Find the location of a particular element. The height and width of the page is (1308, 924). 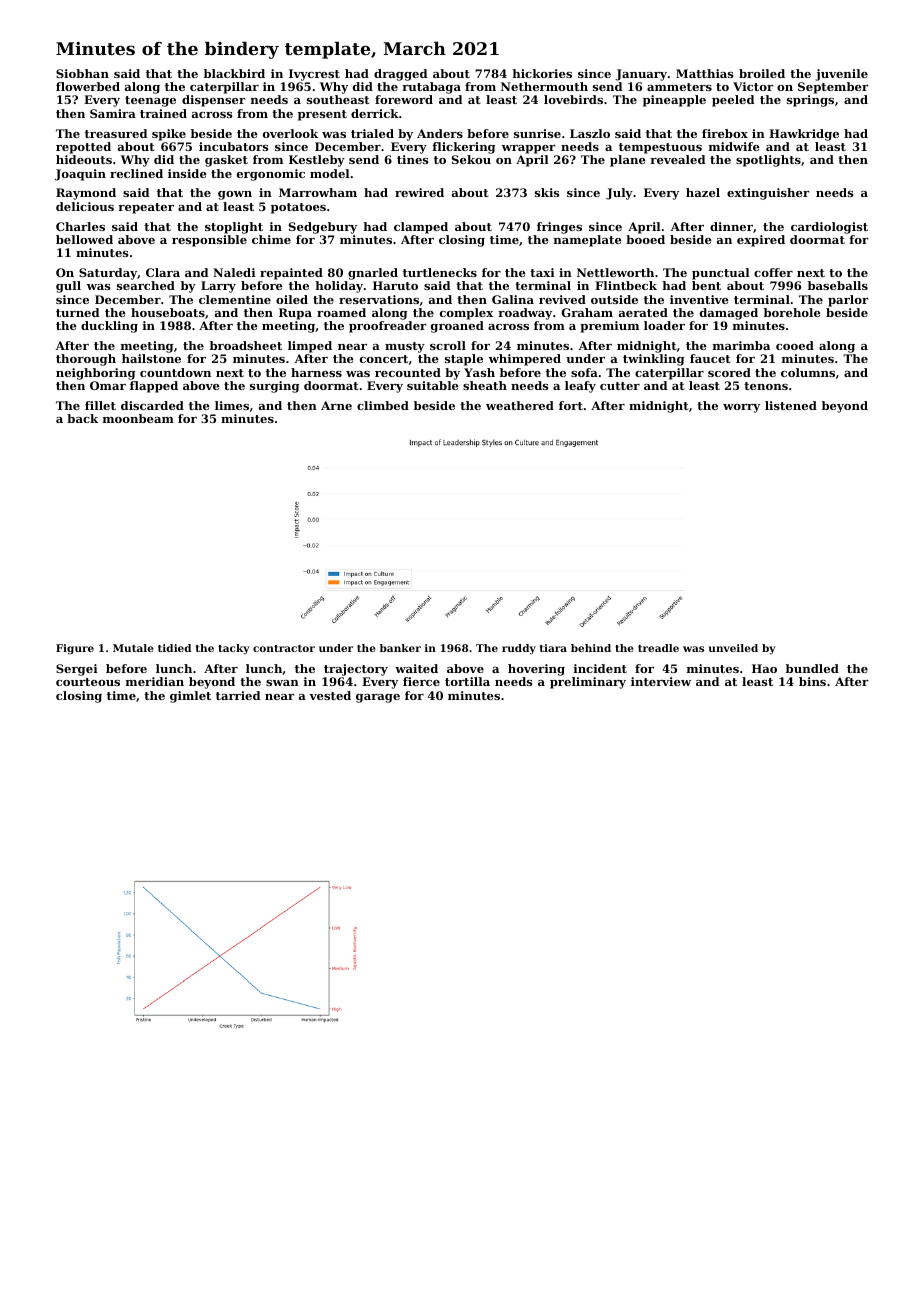

Mutale is located at coordinates (133, 648).
